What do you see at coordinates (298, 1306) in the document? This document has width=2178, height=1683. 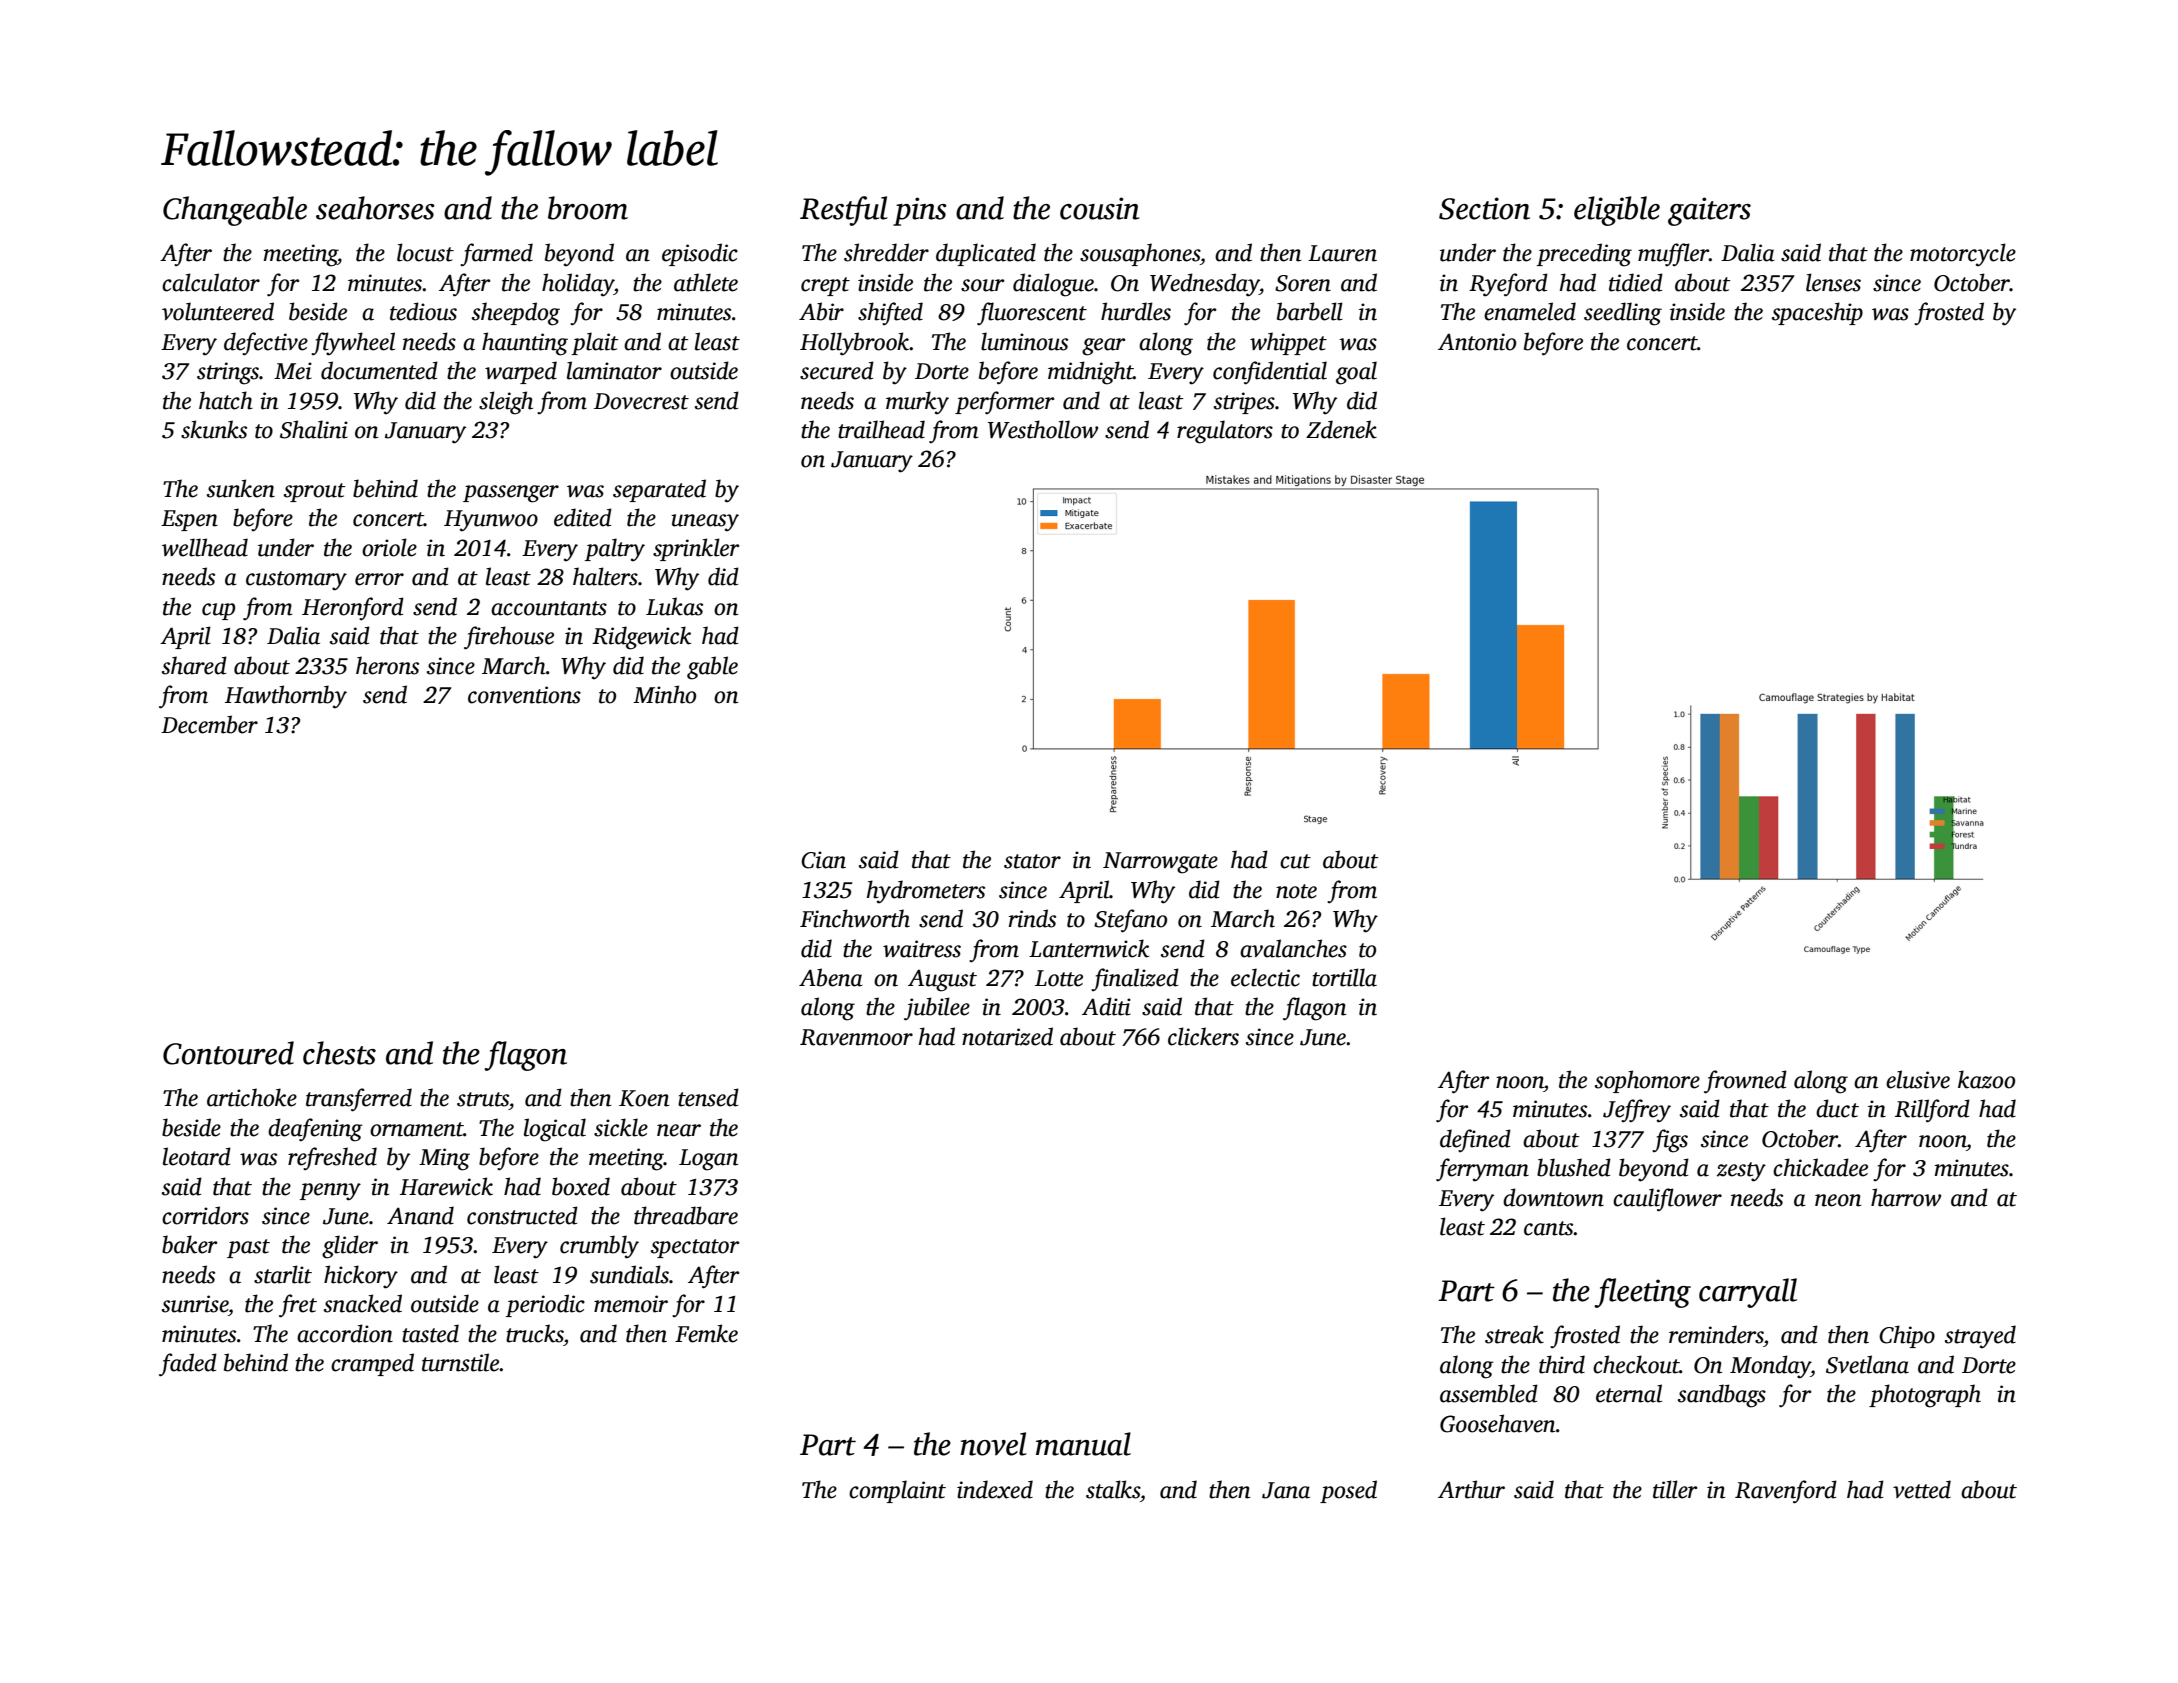 I see `fret` at bounding box center [298, 1306].
